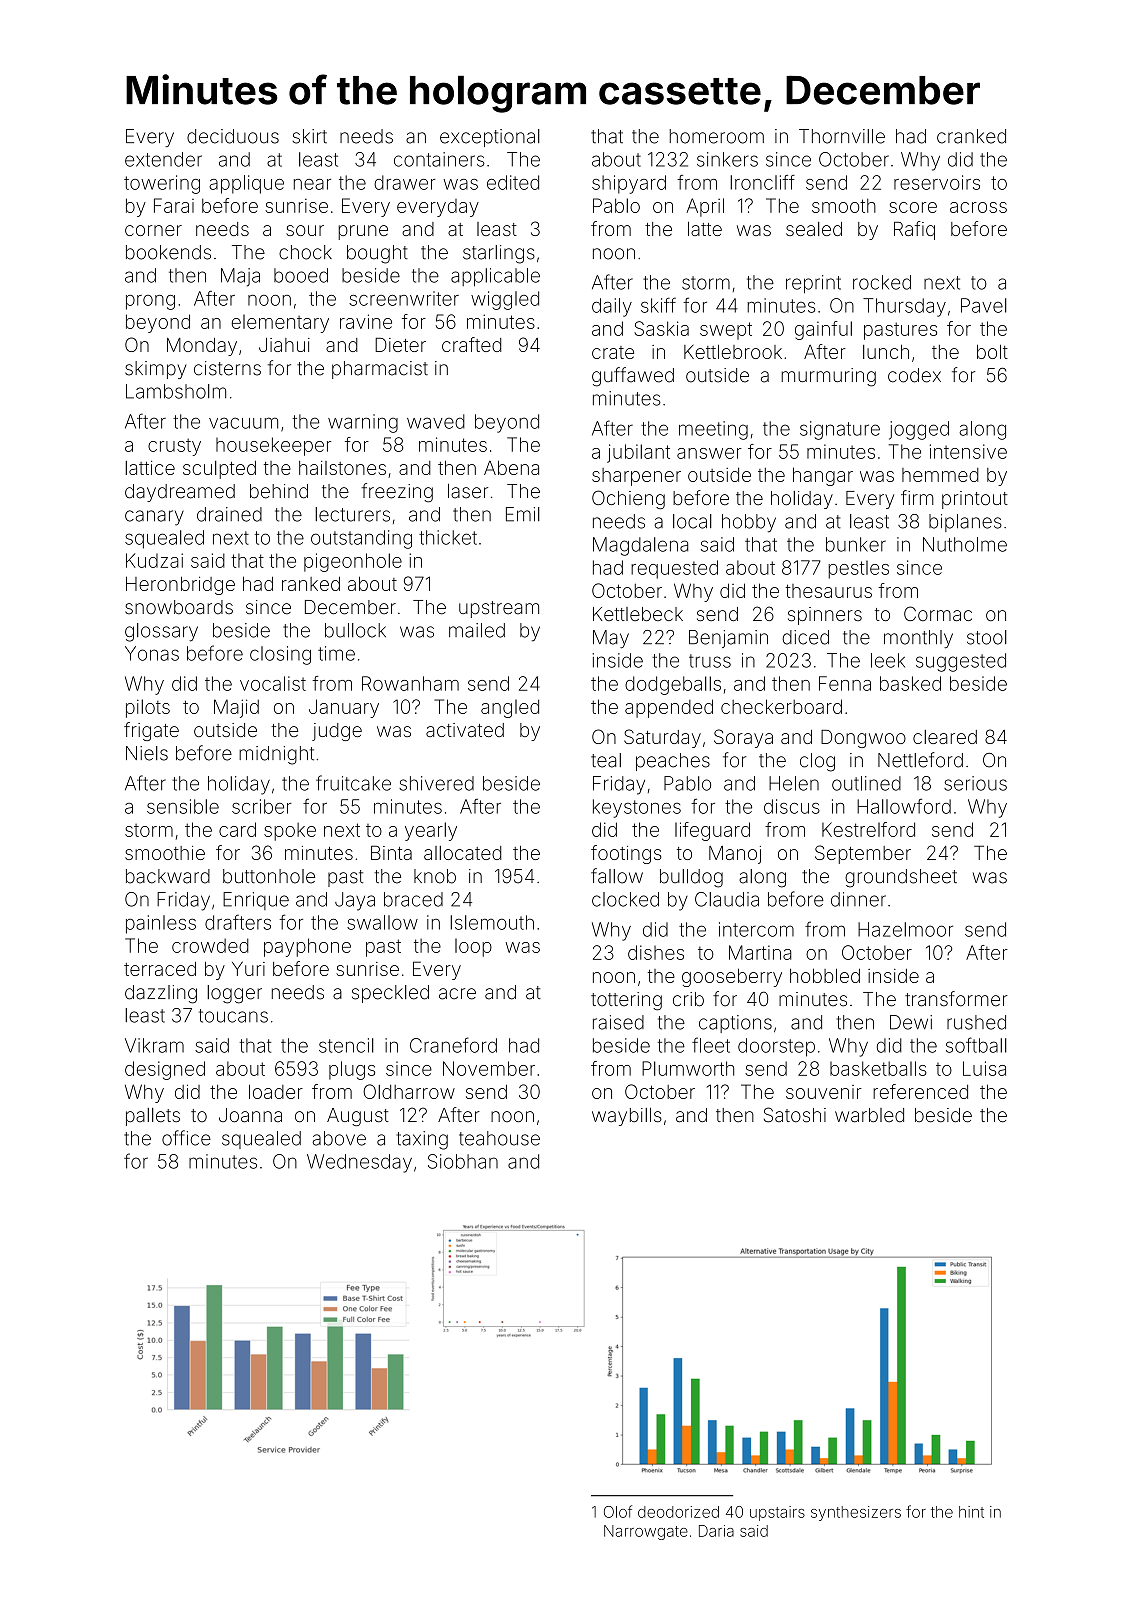  What do you see at coordinates (735, 855) in the screenshot?
I see `Manoj` at bounding box center [735, 855].
